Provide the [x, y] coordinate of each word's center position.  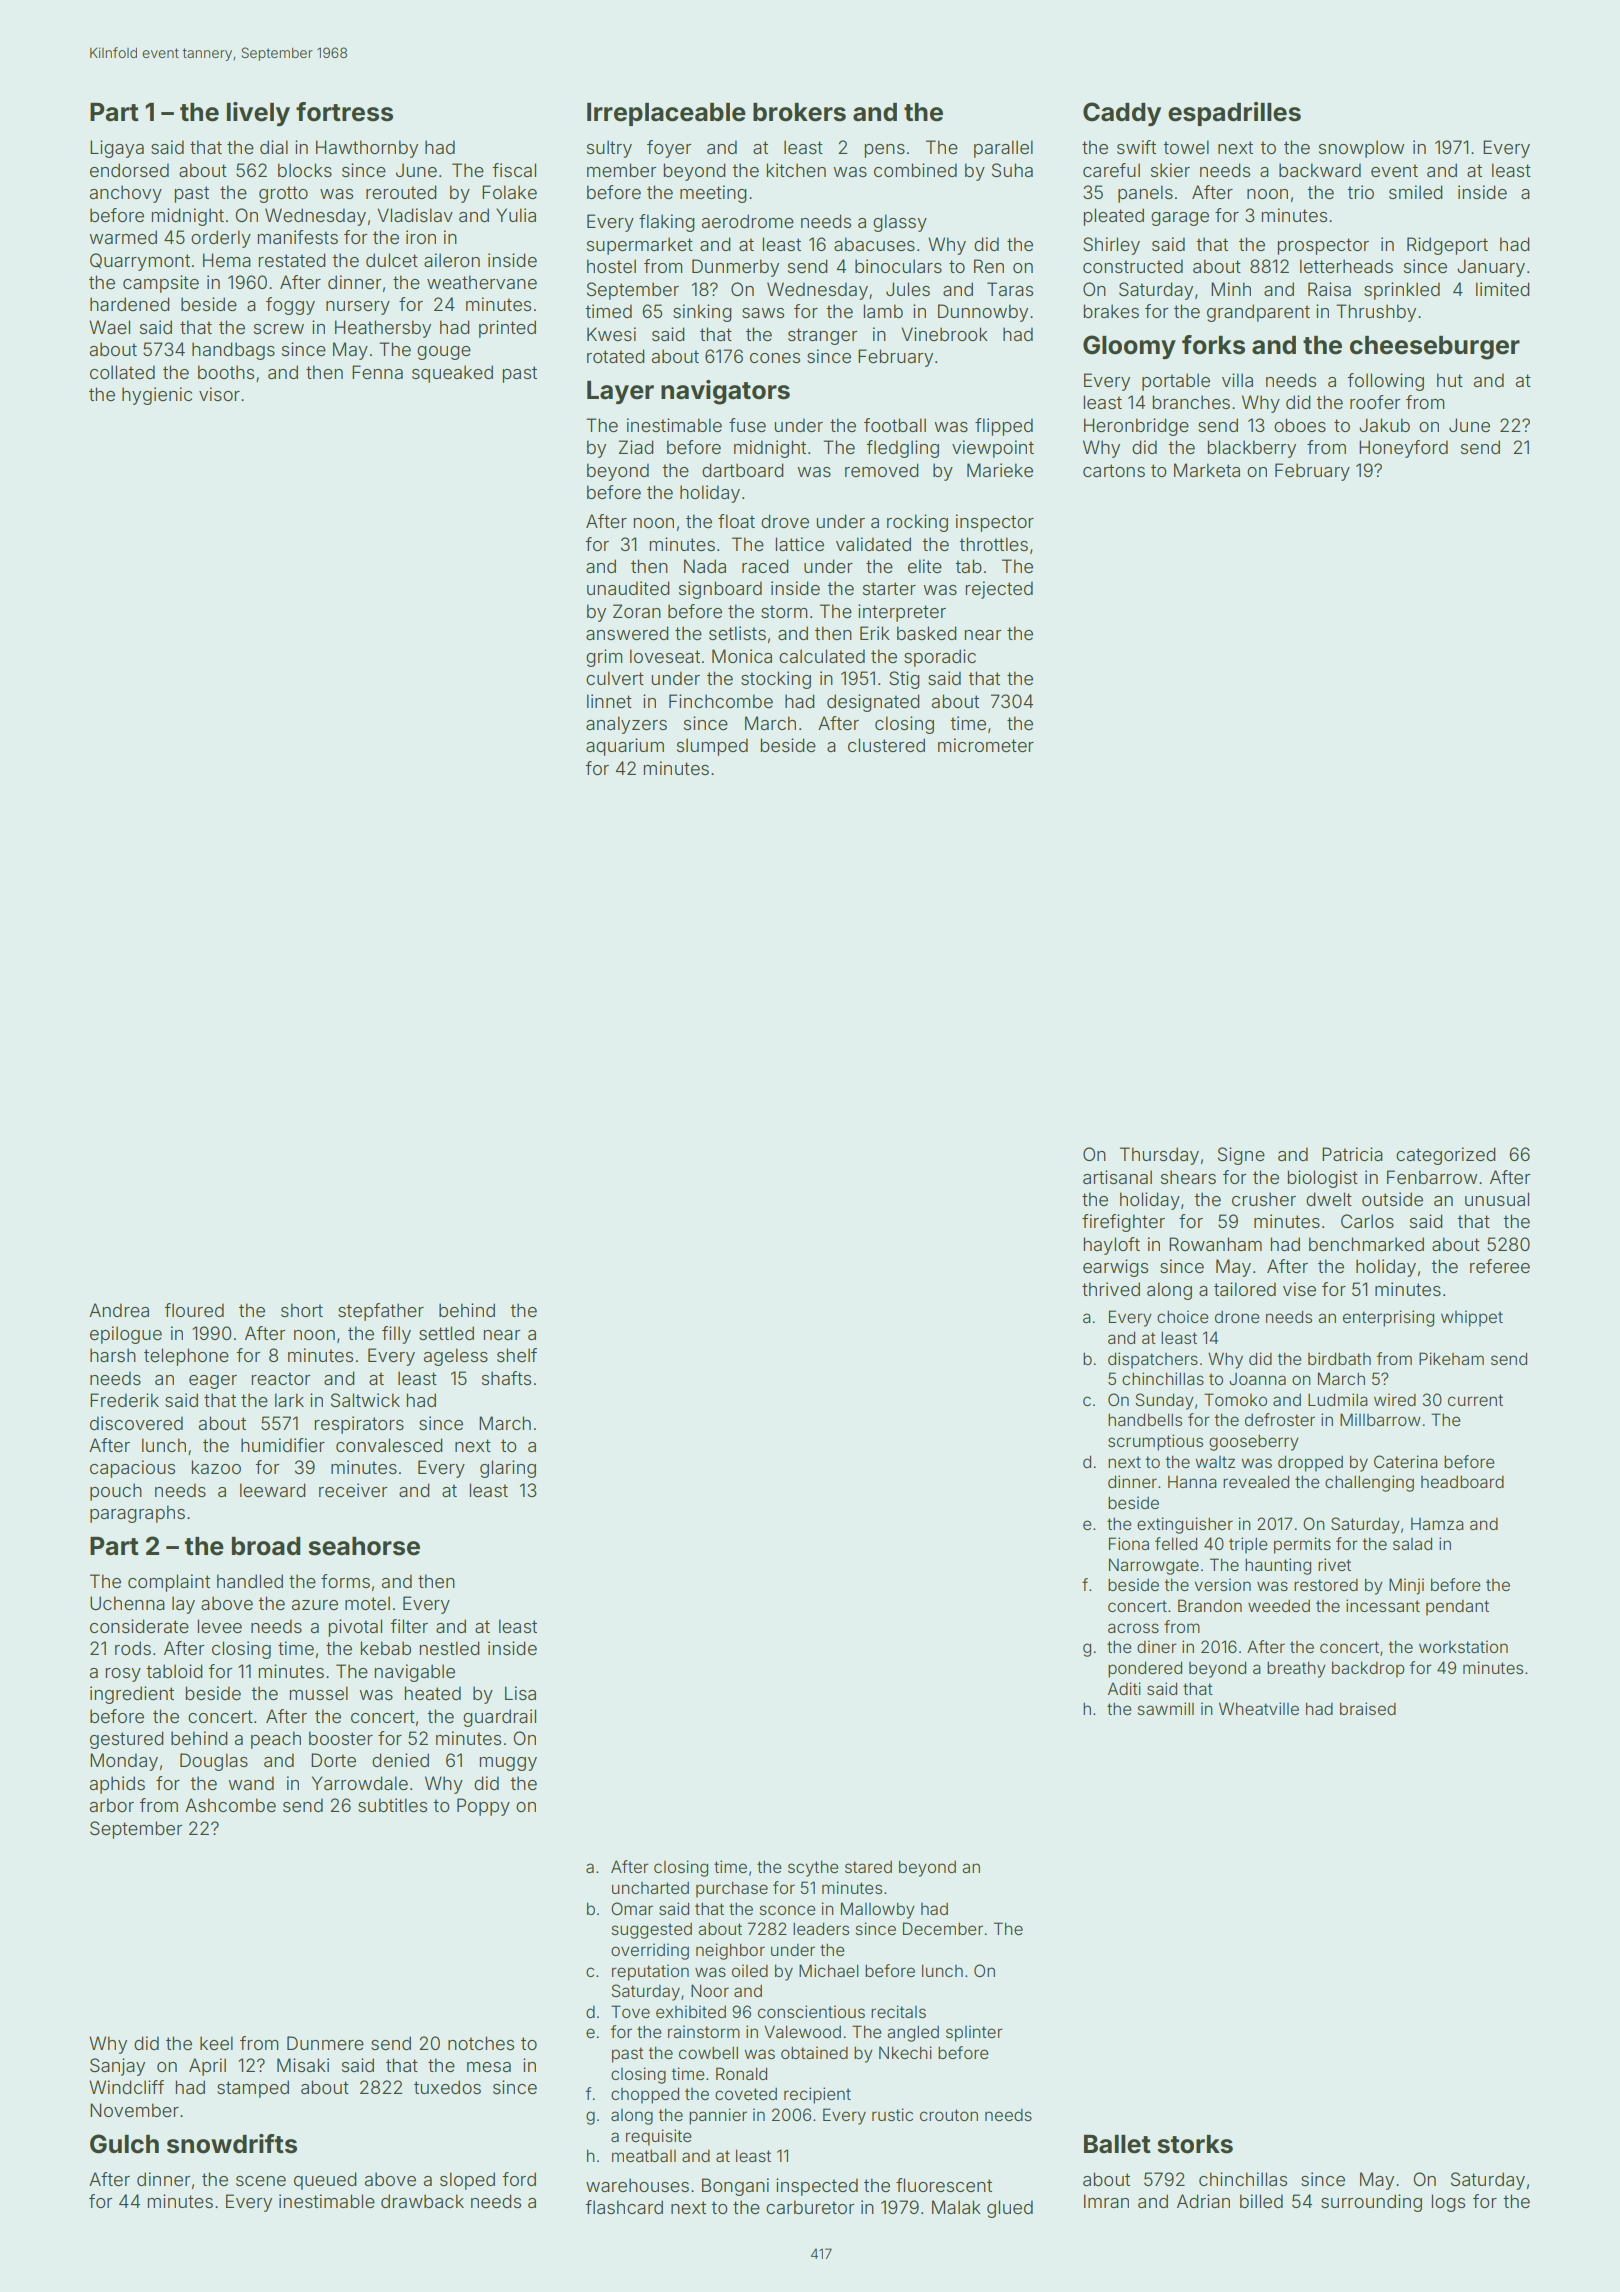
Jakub [1384, 425]
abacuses [874, 244]
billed [1261, 2201]
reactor [280, 1378]
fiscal [514, 170]
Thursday [1159, 1156]
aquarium [625, 747]
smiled [1416, 192]
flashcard [624, 2207]
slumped [712, 747]
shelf [517, 1355]
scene [261, 2181]
